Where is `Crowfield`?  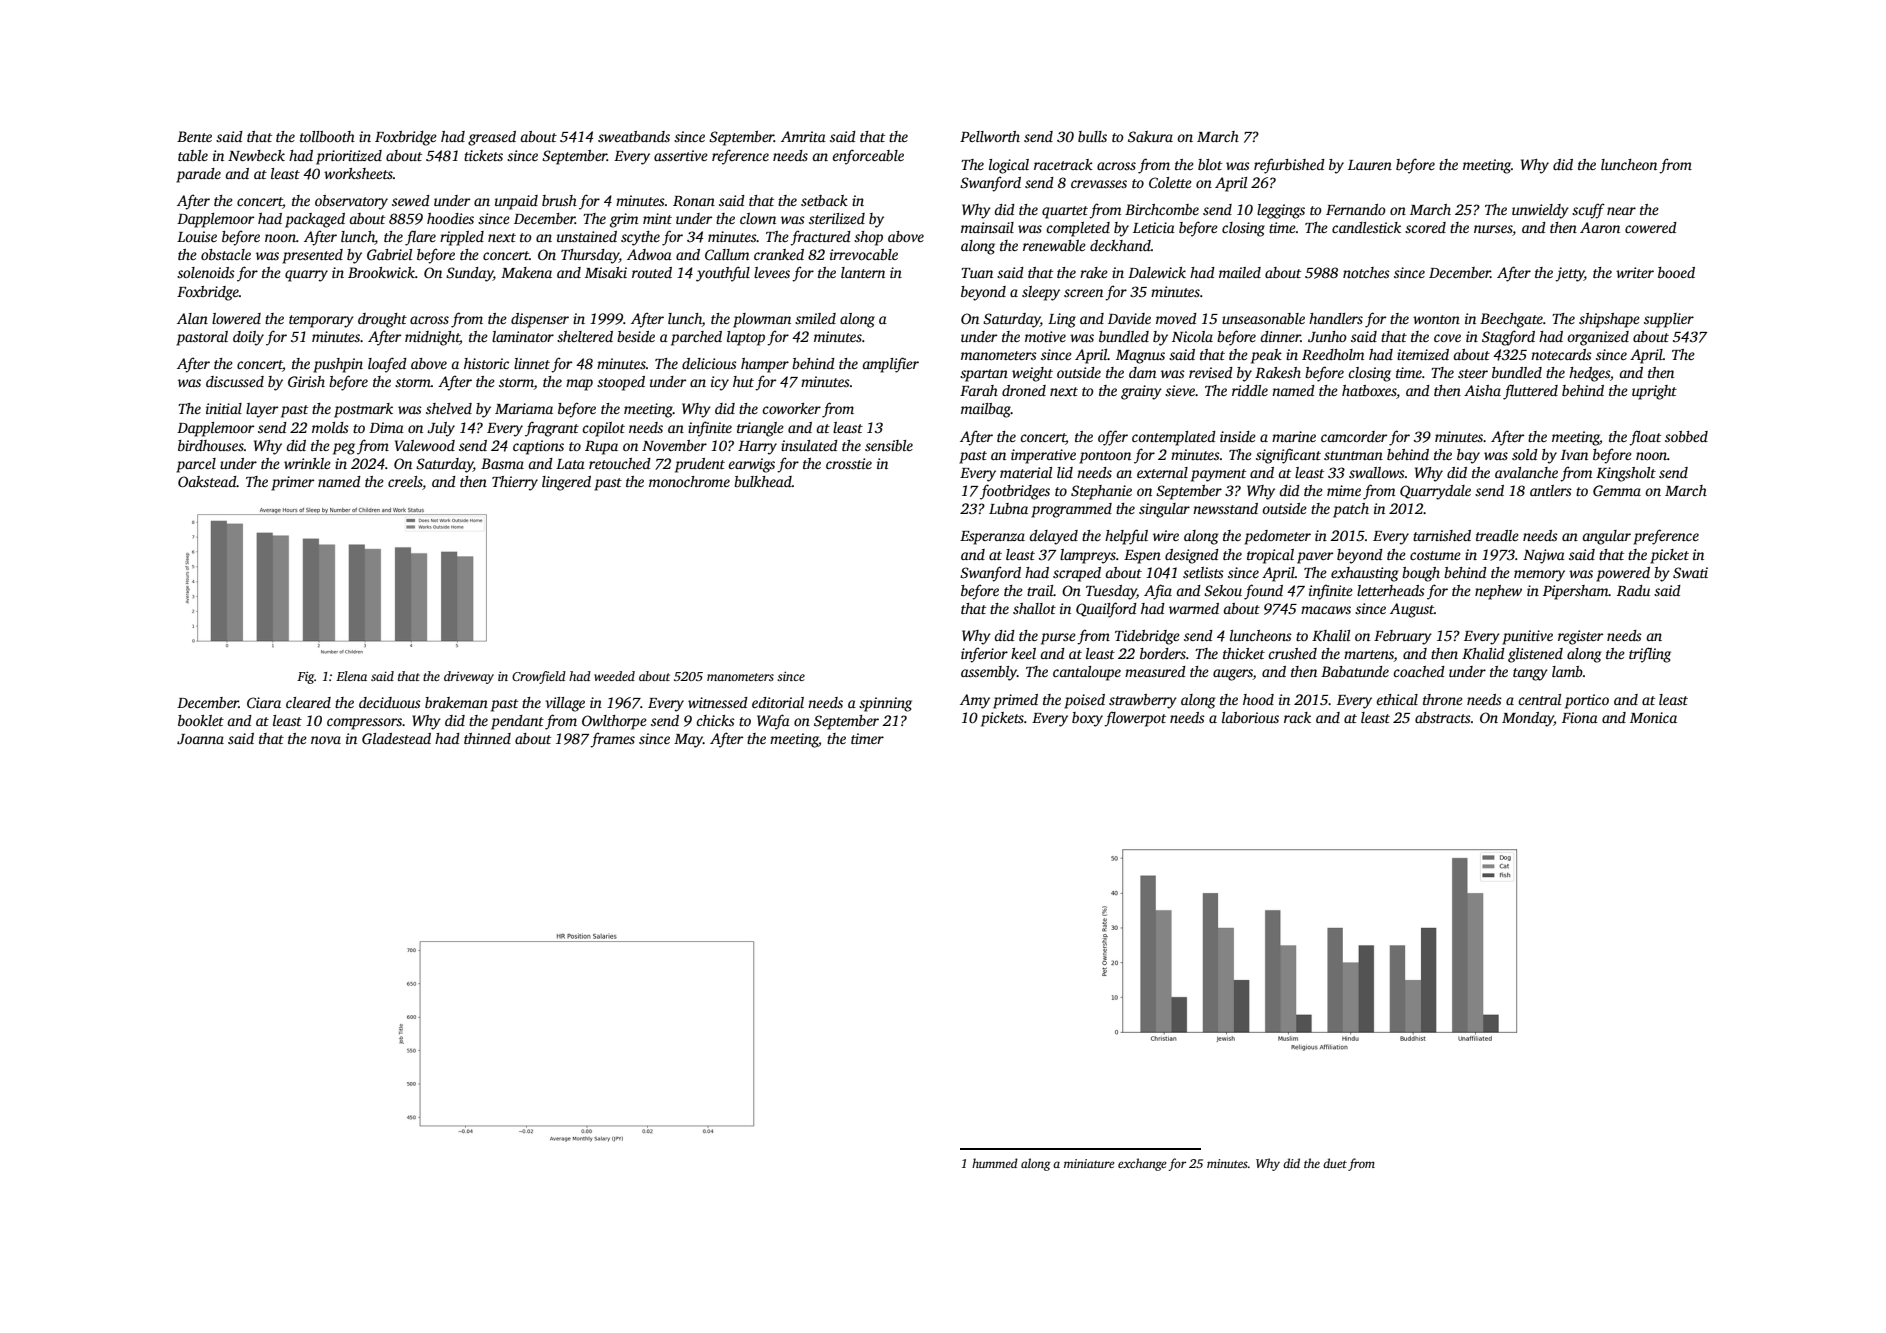 Crowfield is located at coordinates (539, 677).
